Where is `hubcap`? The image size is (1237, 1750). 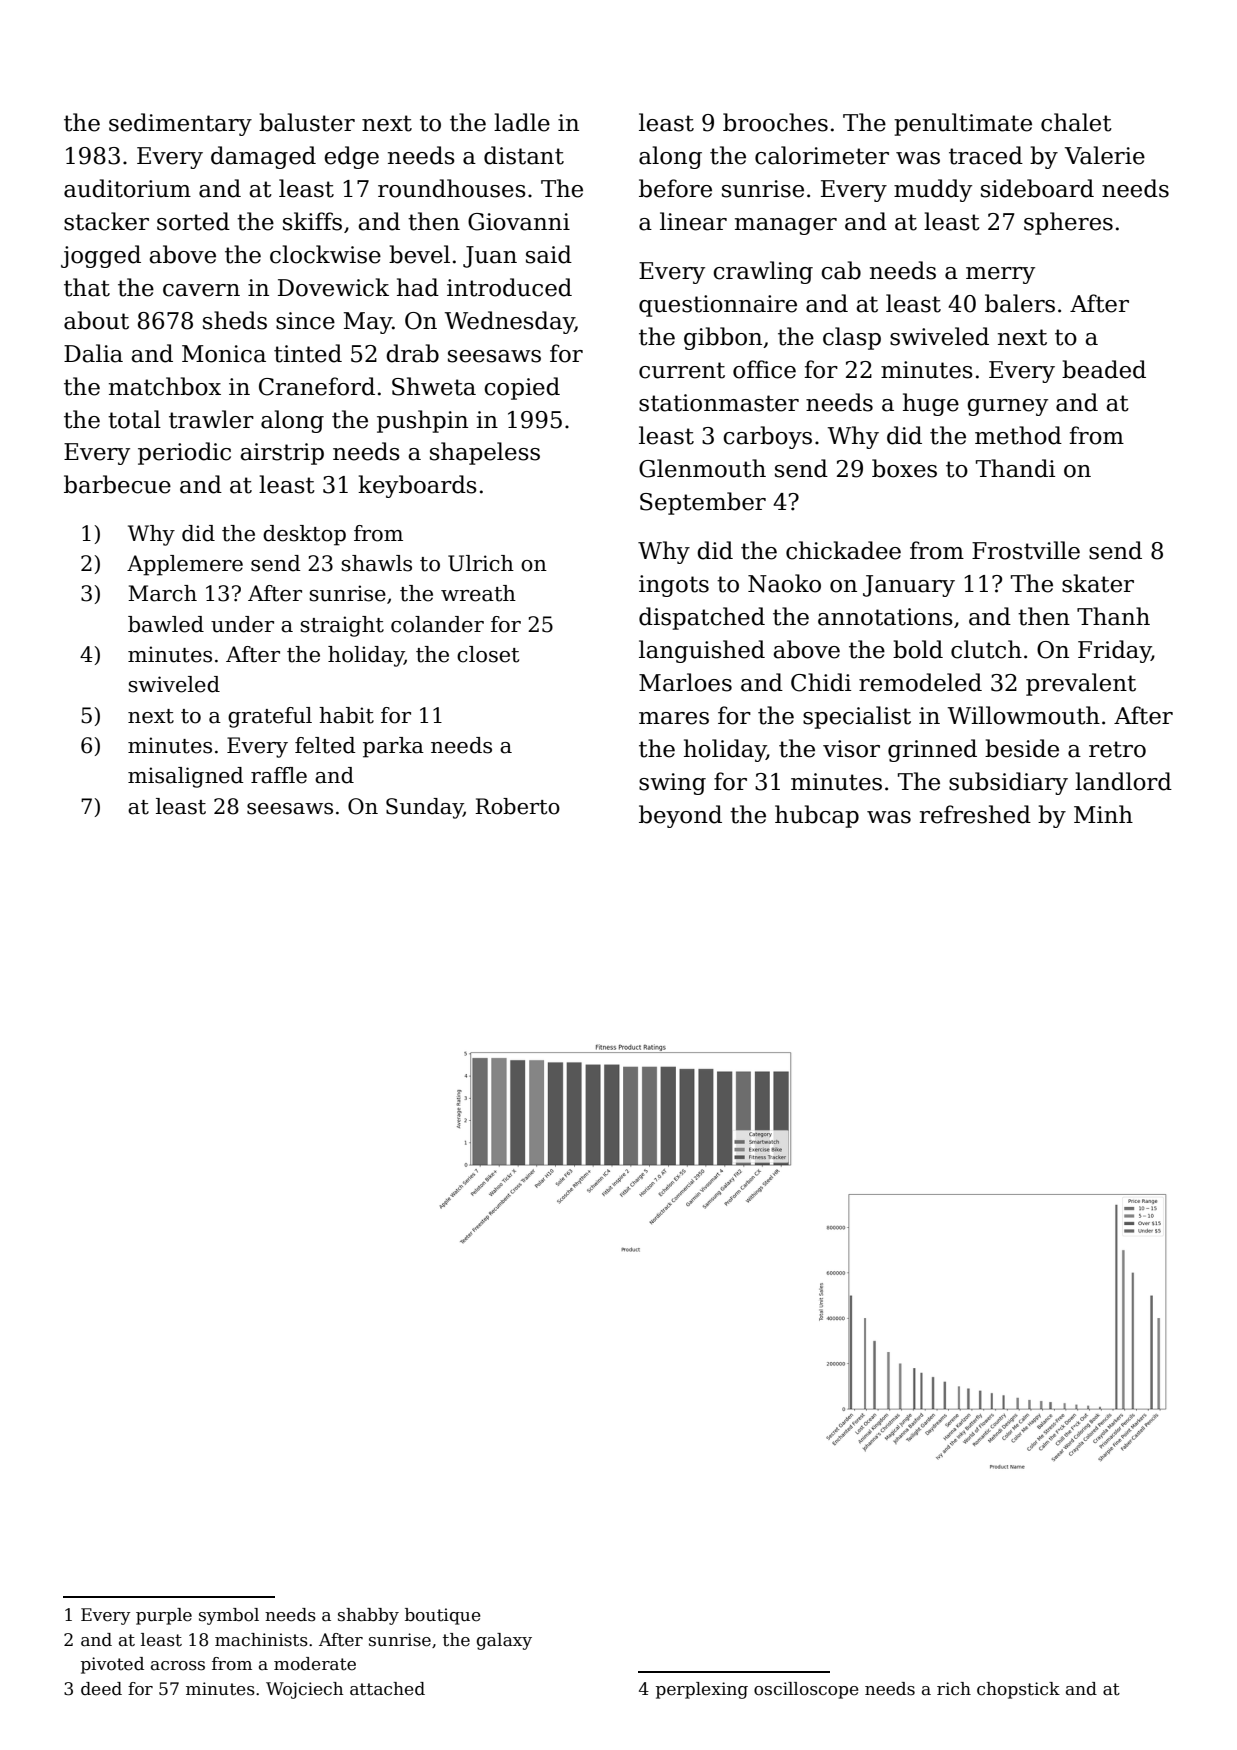
hubcap is located at coordinates (817, 816).
